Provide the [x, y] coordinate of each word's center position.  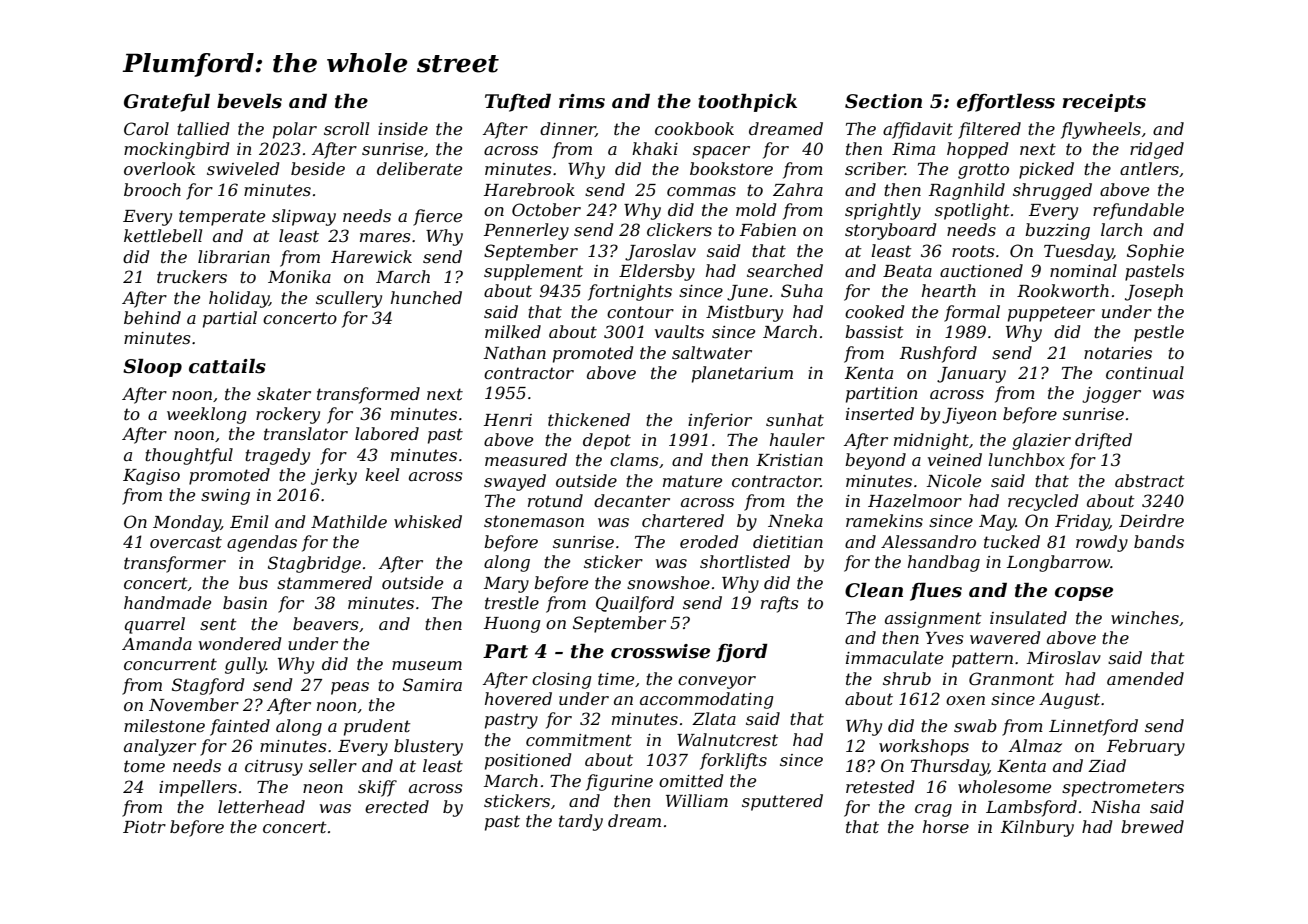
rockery [288, 415]
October [546, 209]
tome [144, 766]
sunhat [795, 419]
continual [1145, 372]
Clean [874, 590]
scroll [346, 128]
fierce [437, 217]
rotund [555, 500]
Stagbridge [314, 564]
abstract [1150, 480]
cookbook [694, 128]
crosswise [660, 651]
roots [973, 251]
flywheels [1101, 130]
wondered [240, 643]
